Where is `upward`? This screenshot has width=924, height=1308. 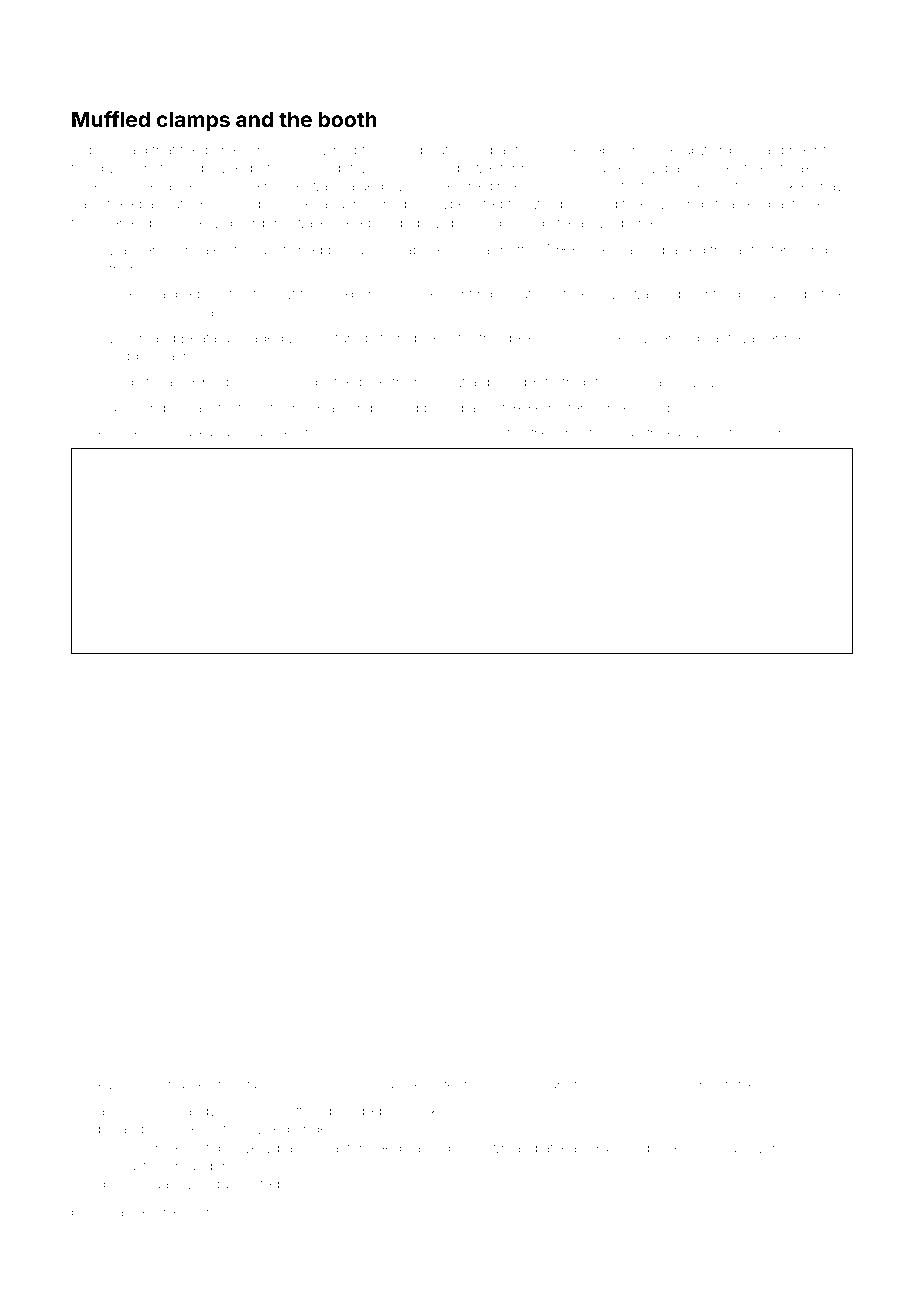 upward is located at coordinates (707, 151).
